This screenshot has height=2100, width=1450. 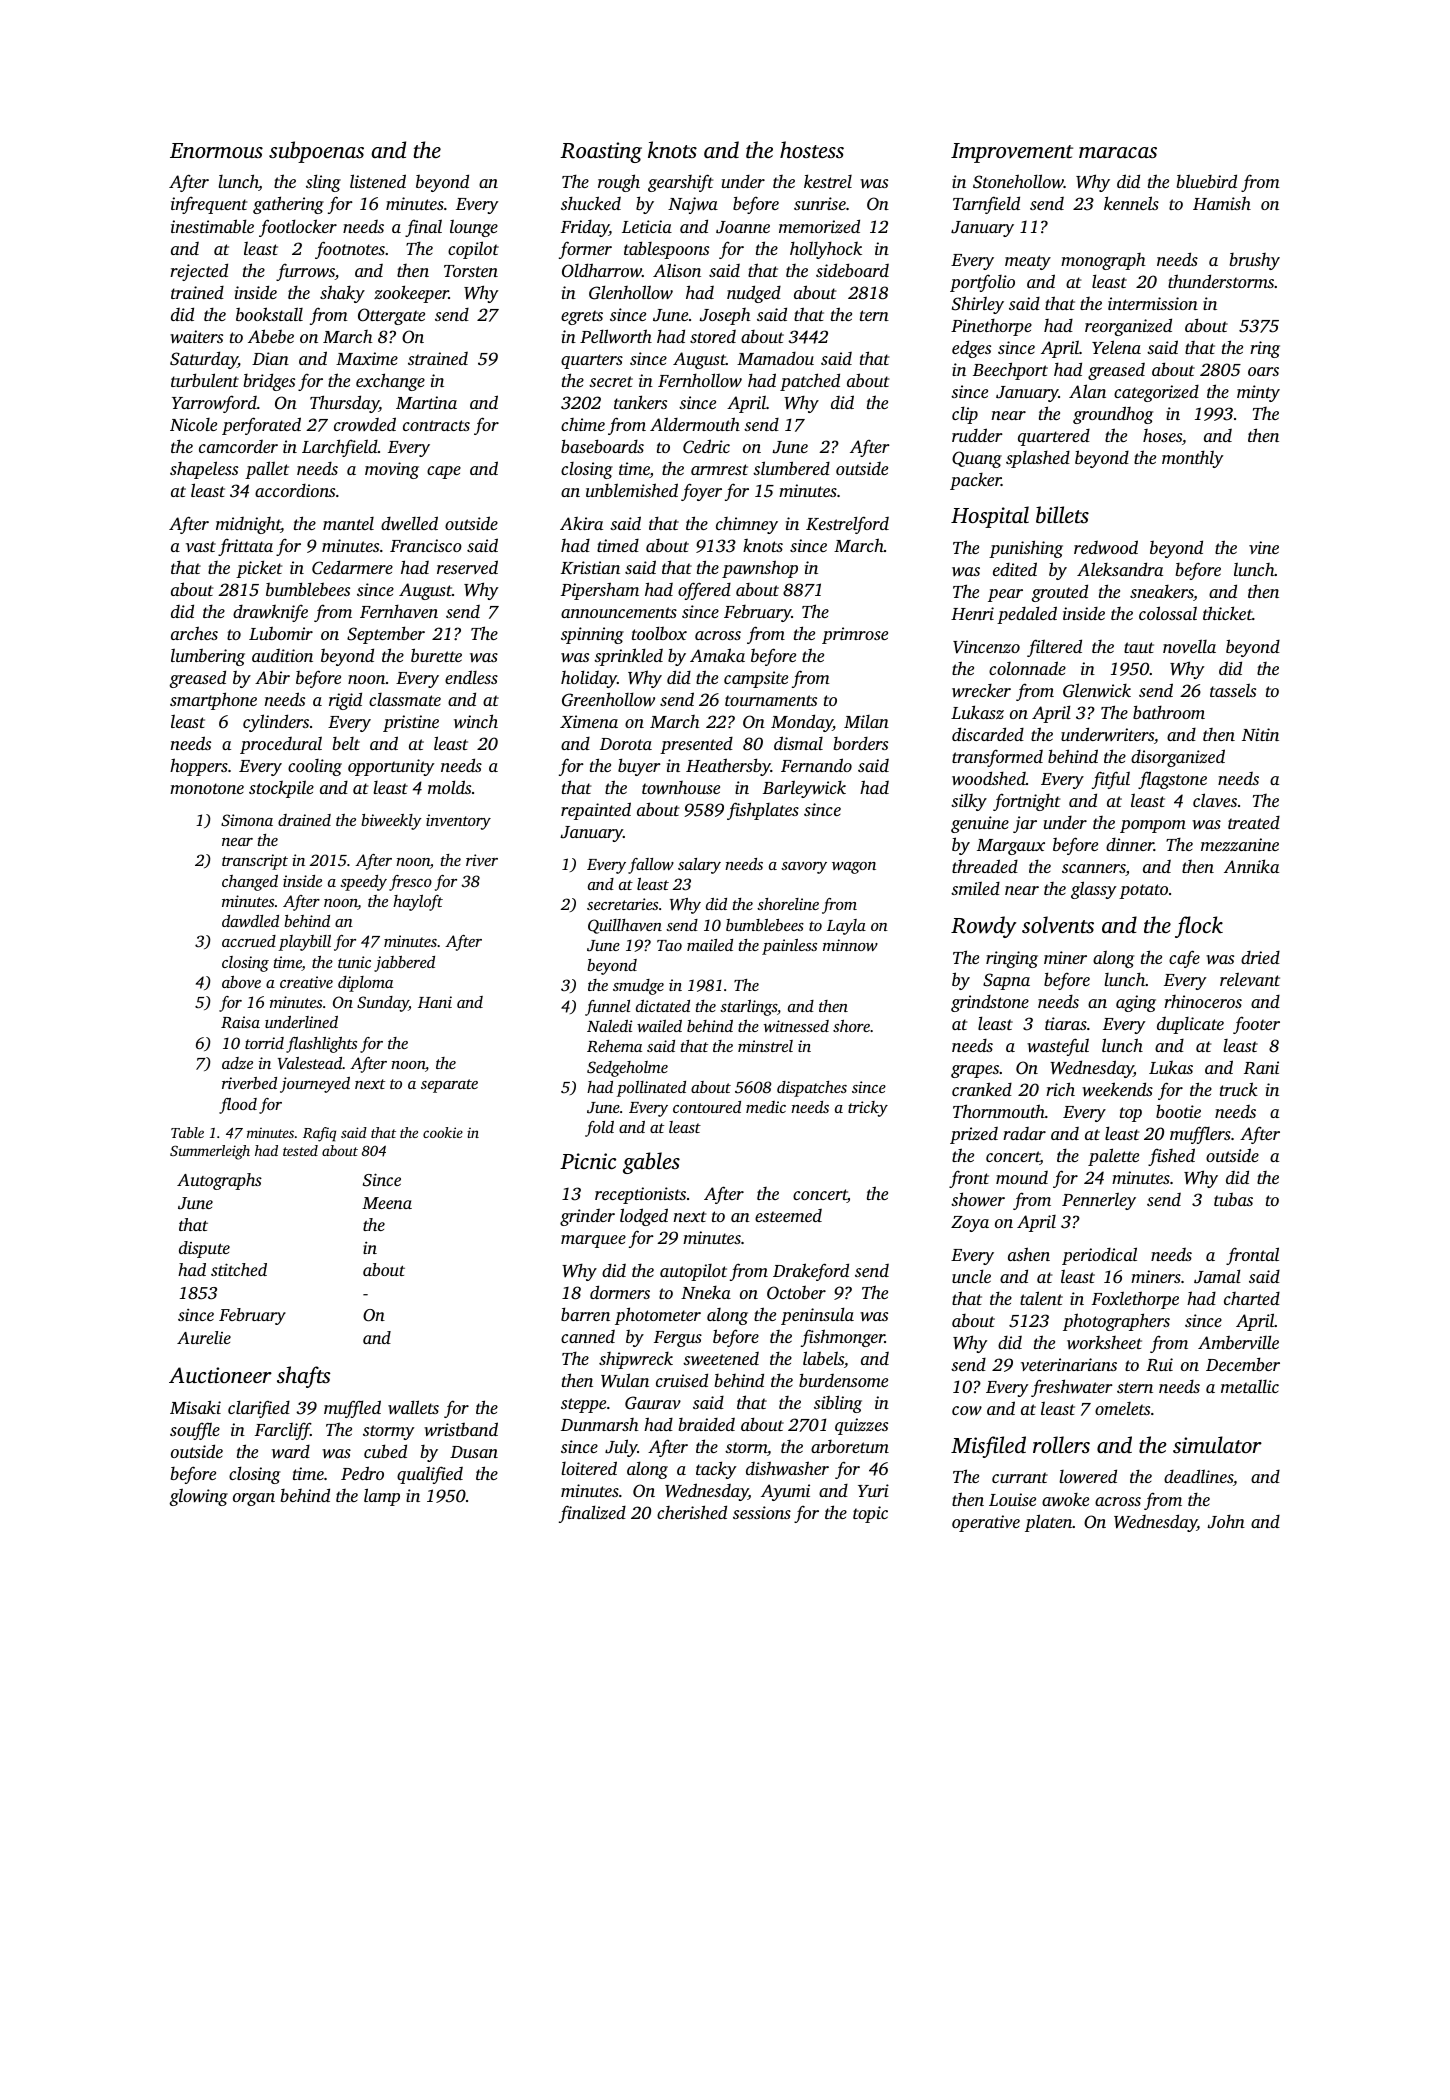 I want to click on hostess, so click(x=812, y=149).
